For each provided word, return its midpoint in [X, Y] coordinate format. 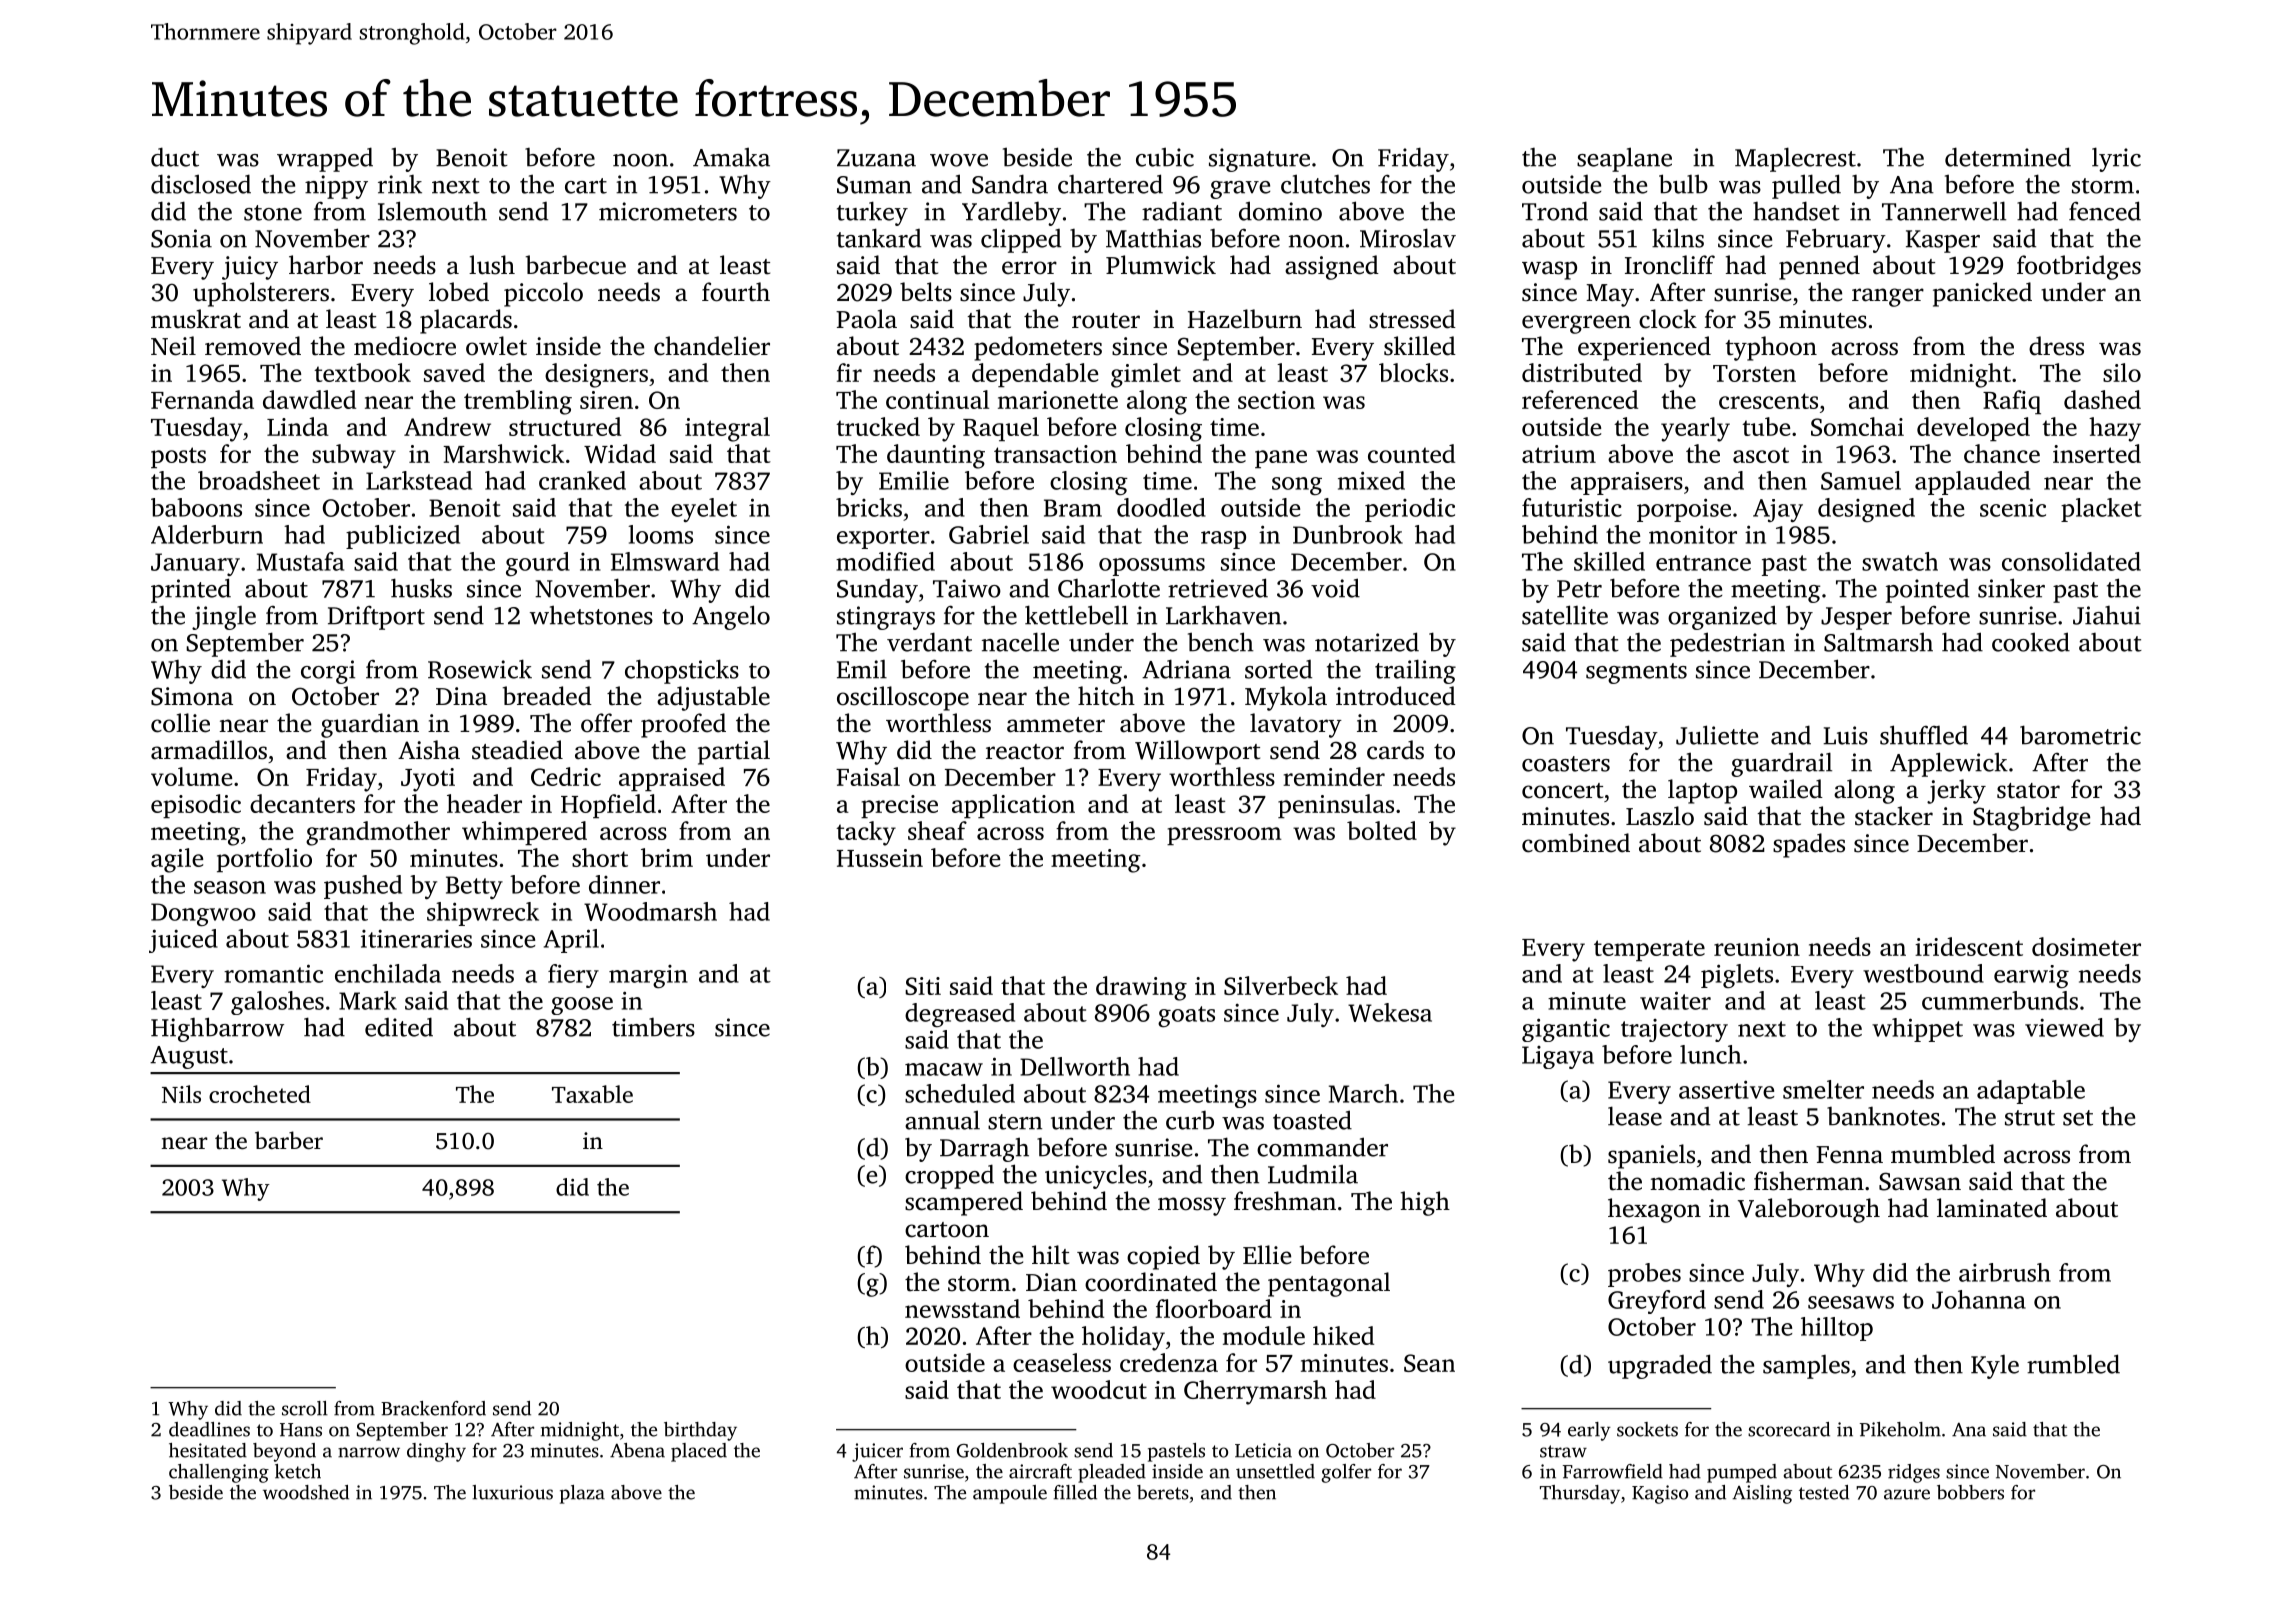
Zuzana [876, 158]
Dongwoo [203, 914]
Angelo [731, 617]
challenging [219, 1473]
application [1013, 806]
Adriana [1186, 669]
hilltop [1837, 1329]
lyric [2116, 159]
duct [175, 157]
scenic [2013, 507]
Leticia [1263, 1450]
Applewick [1949, 764]
